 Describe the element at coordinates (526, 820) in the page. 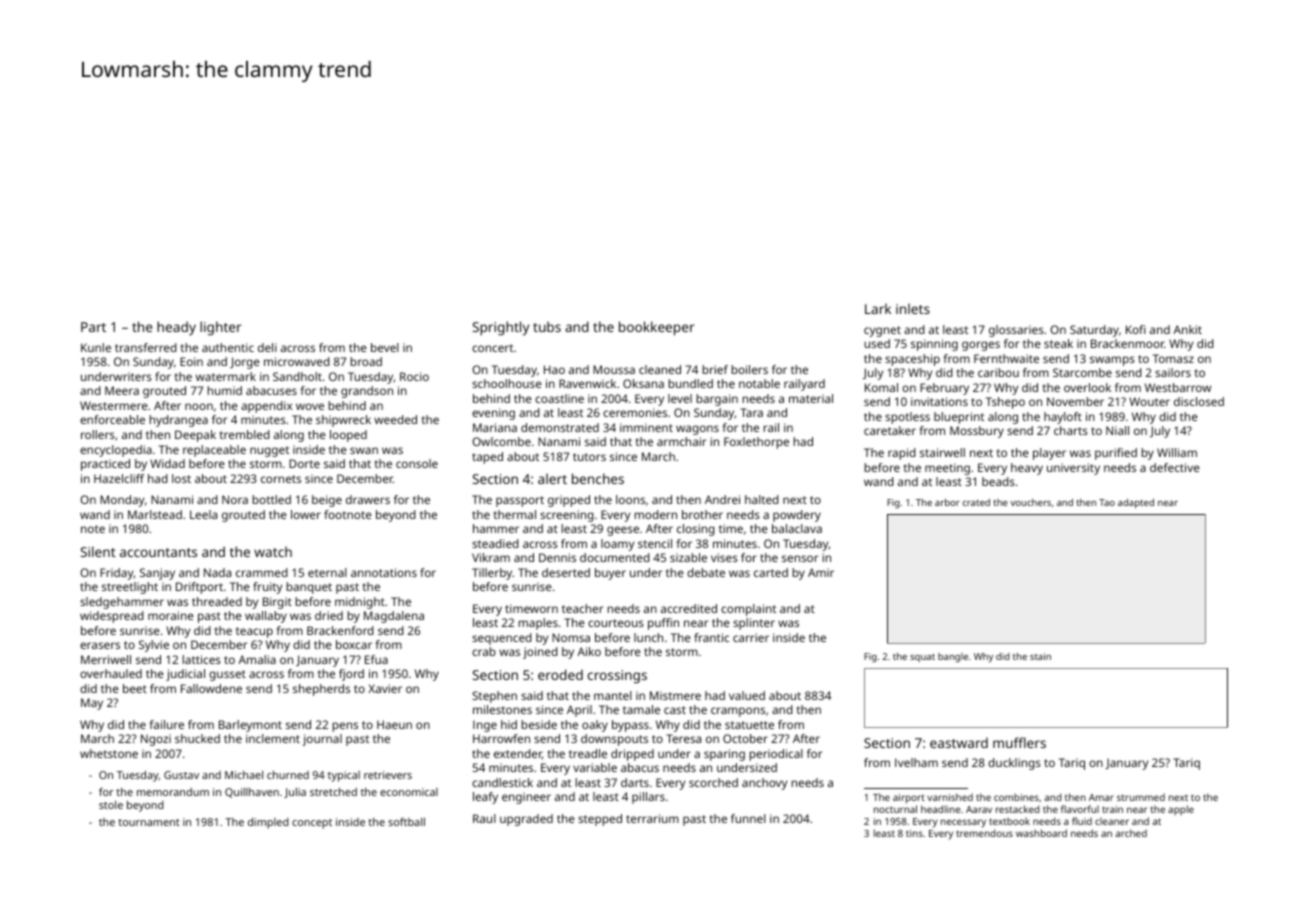

I see `upgraded` at that location.
